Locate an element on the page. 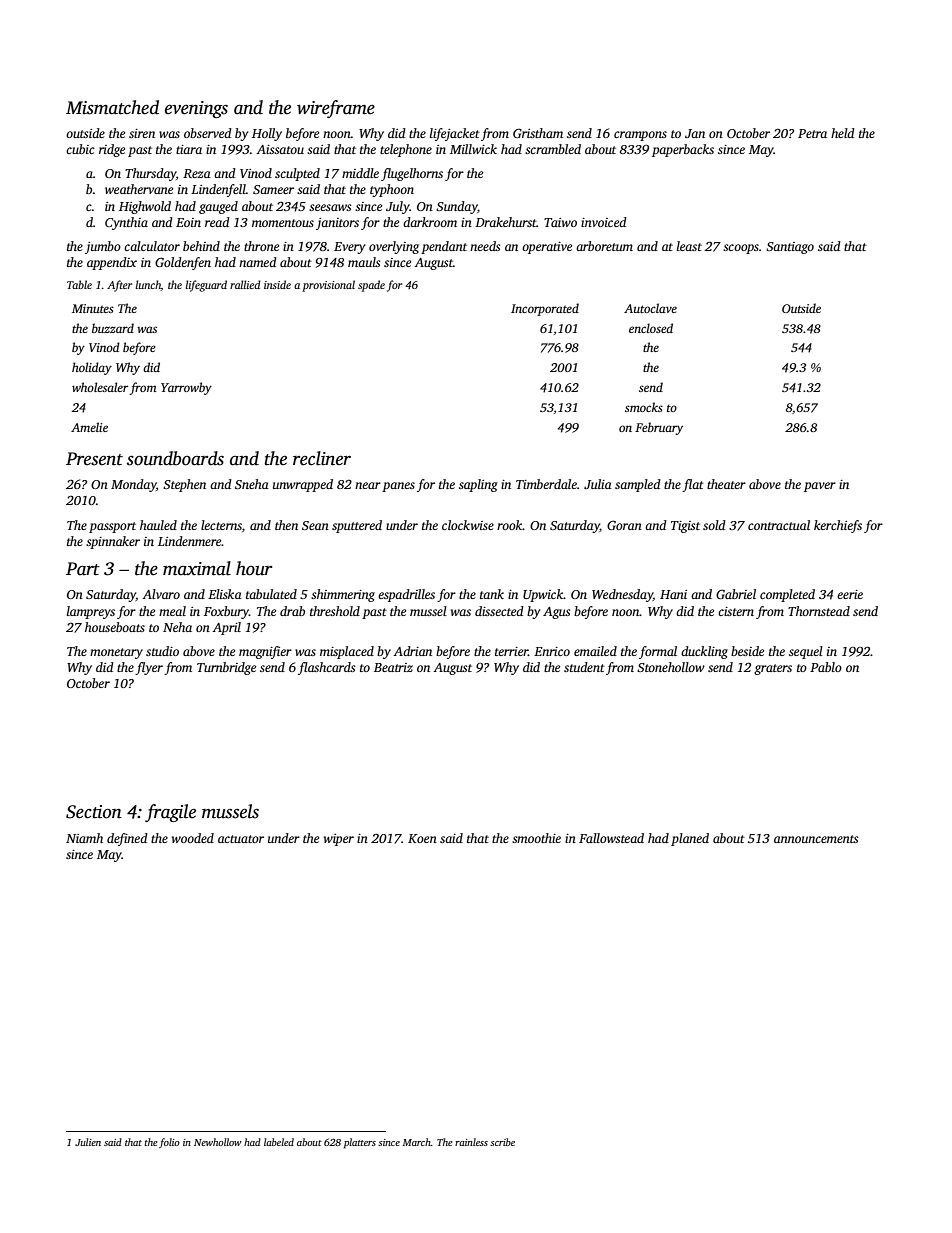 The width and height of the page is (952, 1233). janitors is located at coordinates (337, 224).
